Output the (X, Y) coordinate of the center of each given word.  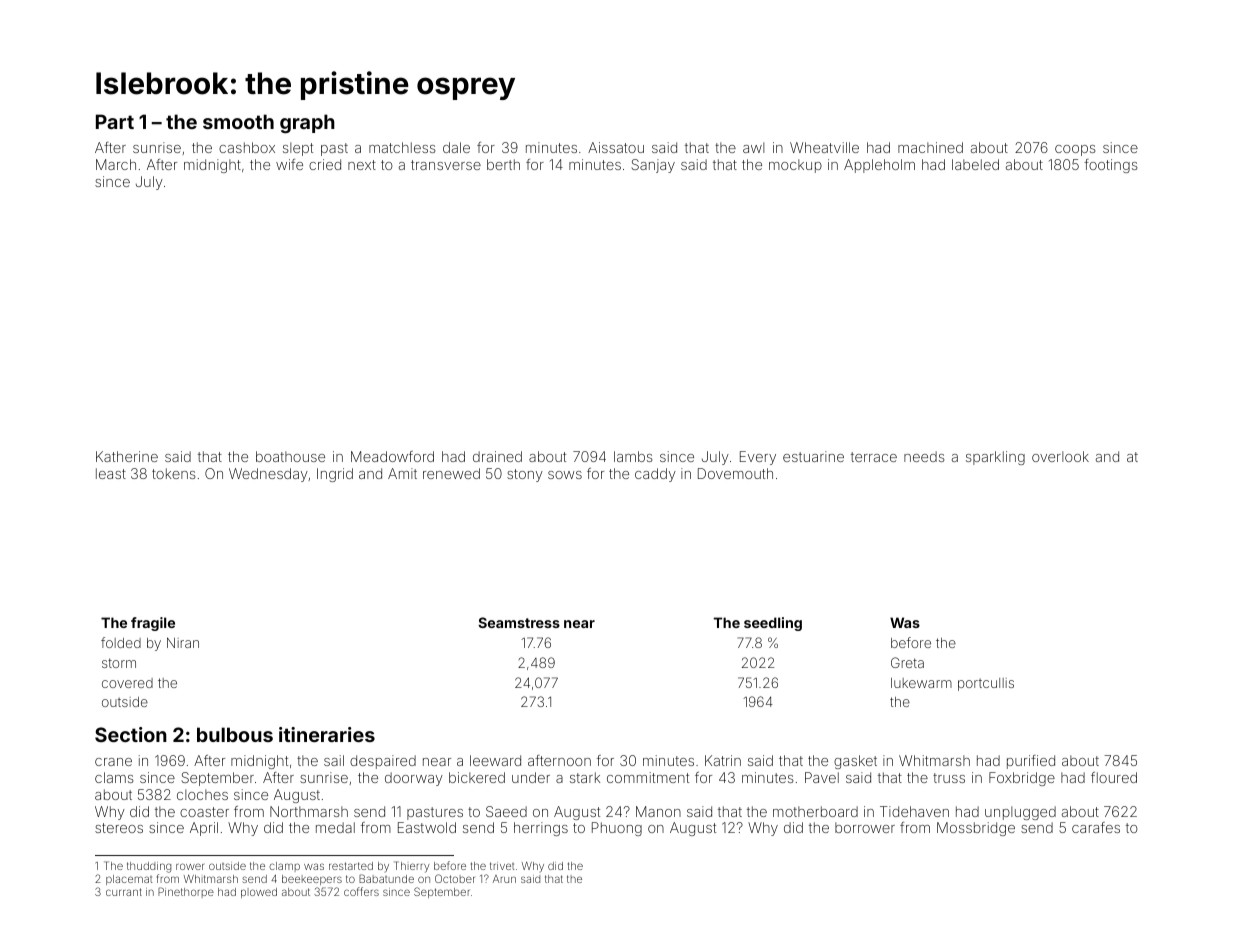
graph (307, 123)
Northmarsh (309, 811)
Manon (658, 811)
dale (456, 147)
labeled (975, 164)
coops (1075, 150)
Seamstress (519, 622)
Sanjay (653, 166)
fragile (153, 624)
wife (289, 164)
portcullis (986, 684)
